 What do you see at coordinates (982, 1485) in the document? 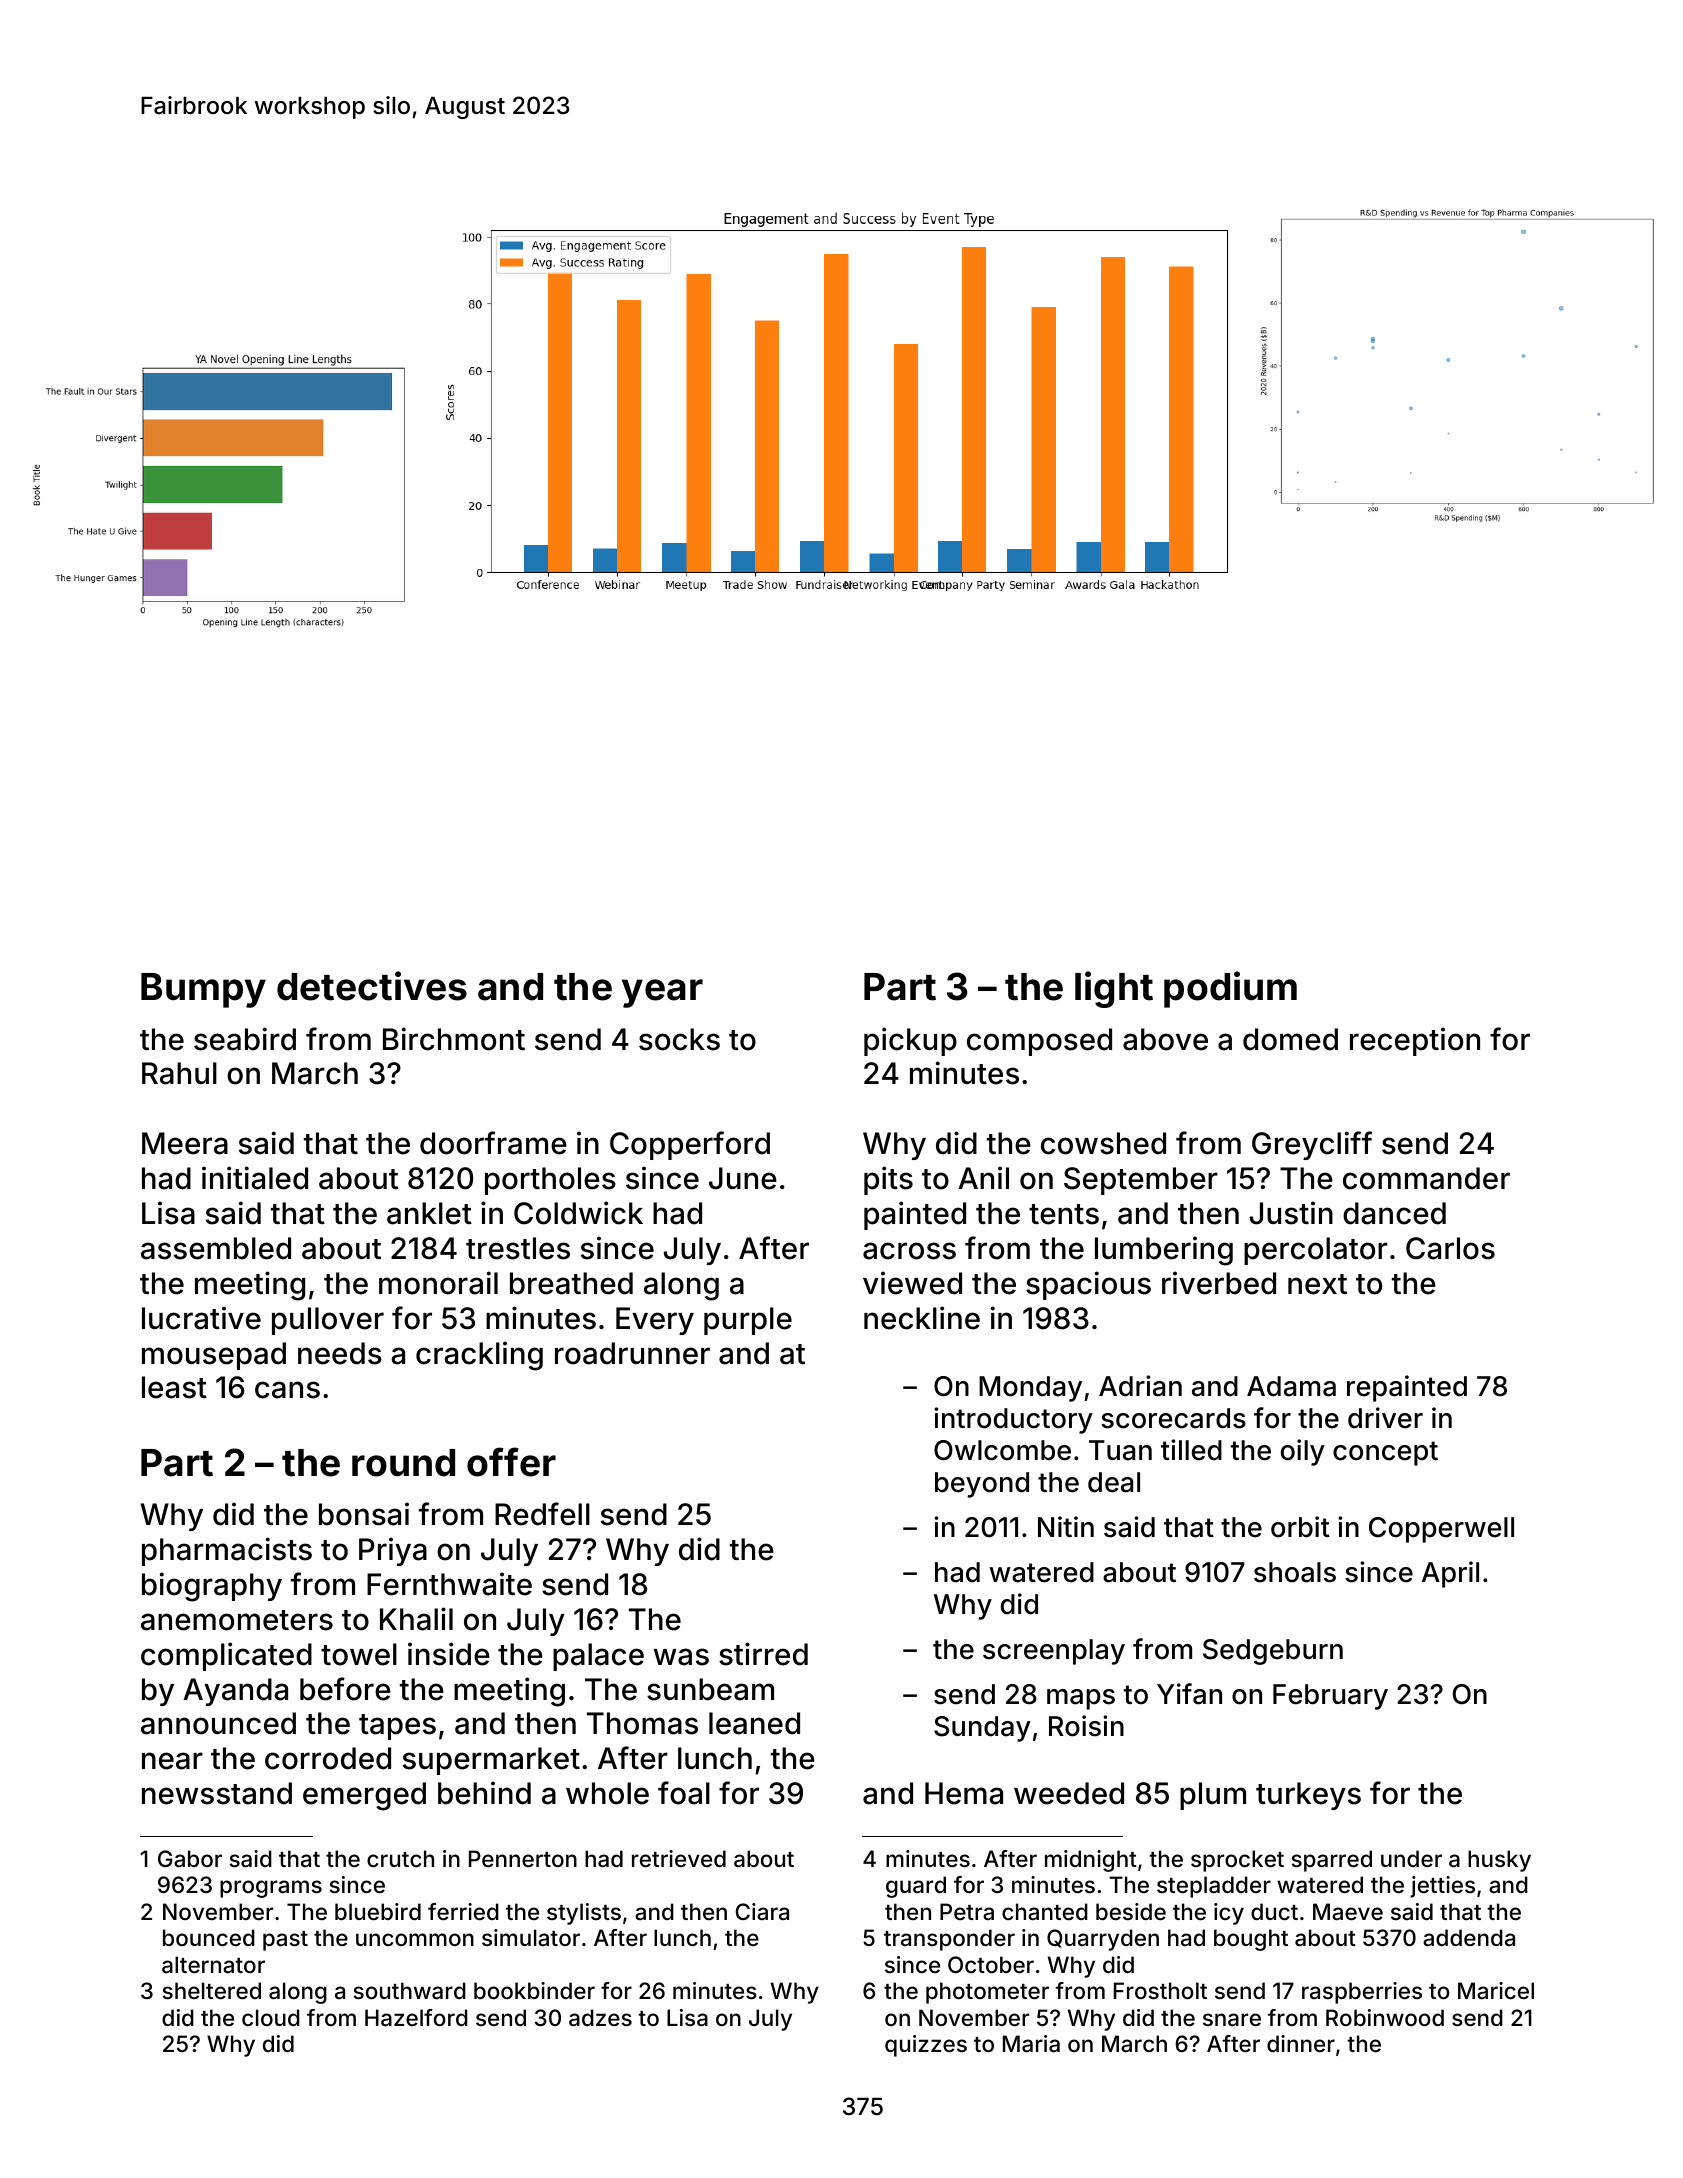
I see `beyond` at bounding box center [982, 1485].
